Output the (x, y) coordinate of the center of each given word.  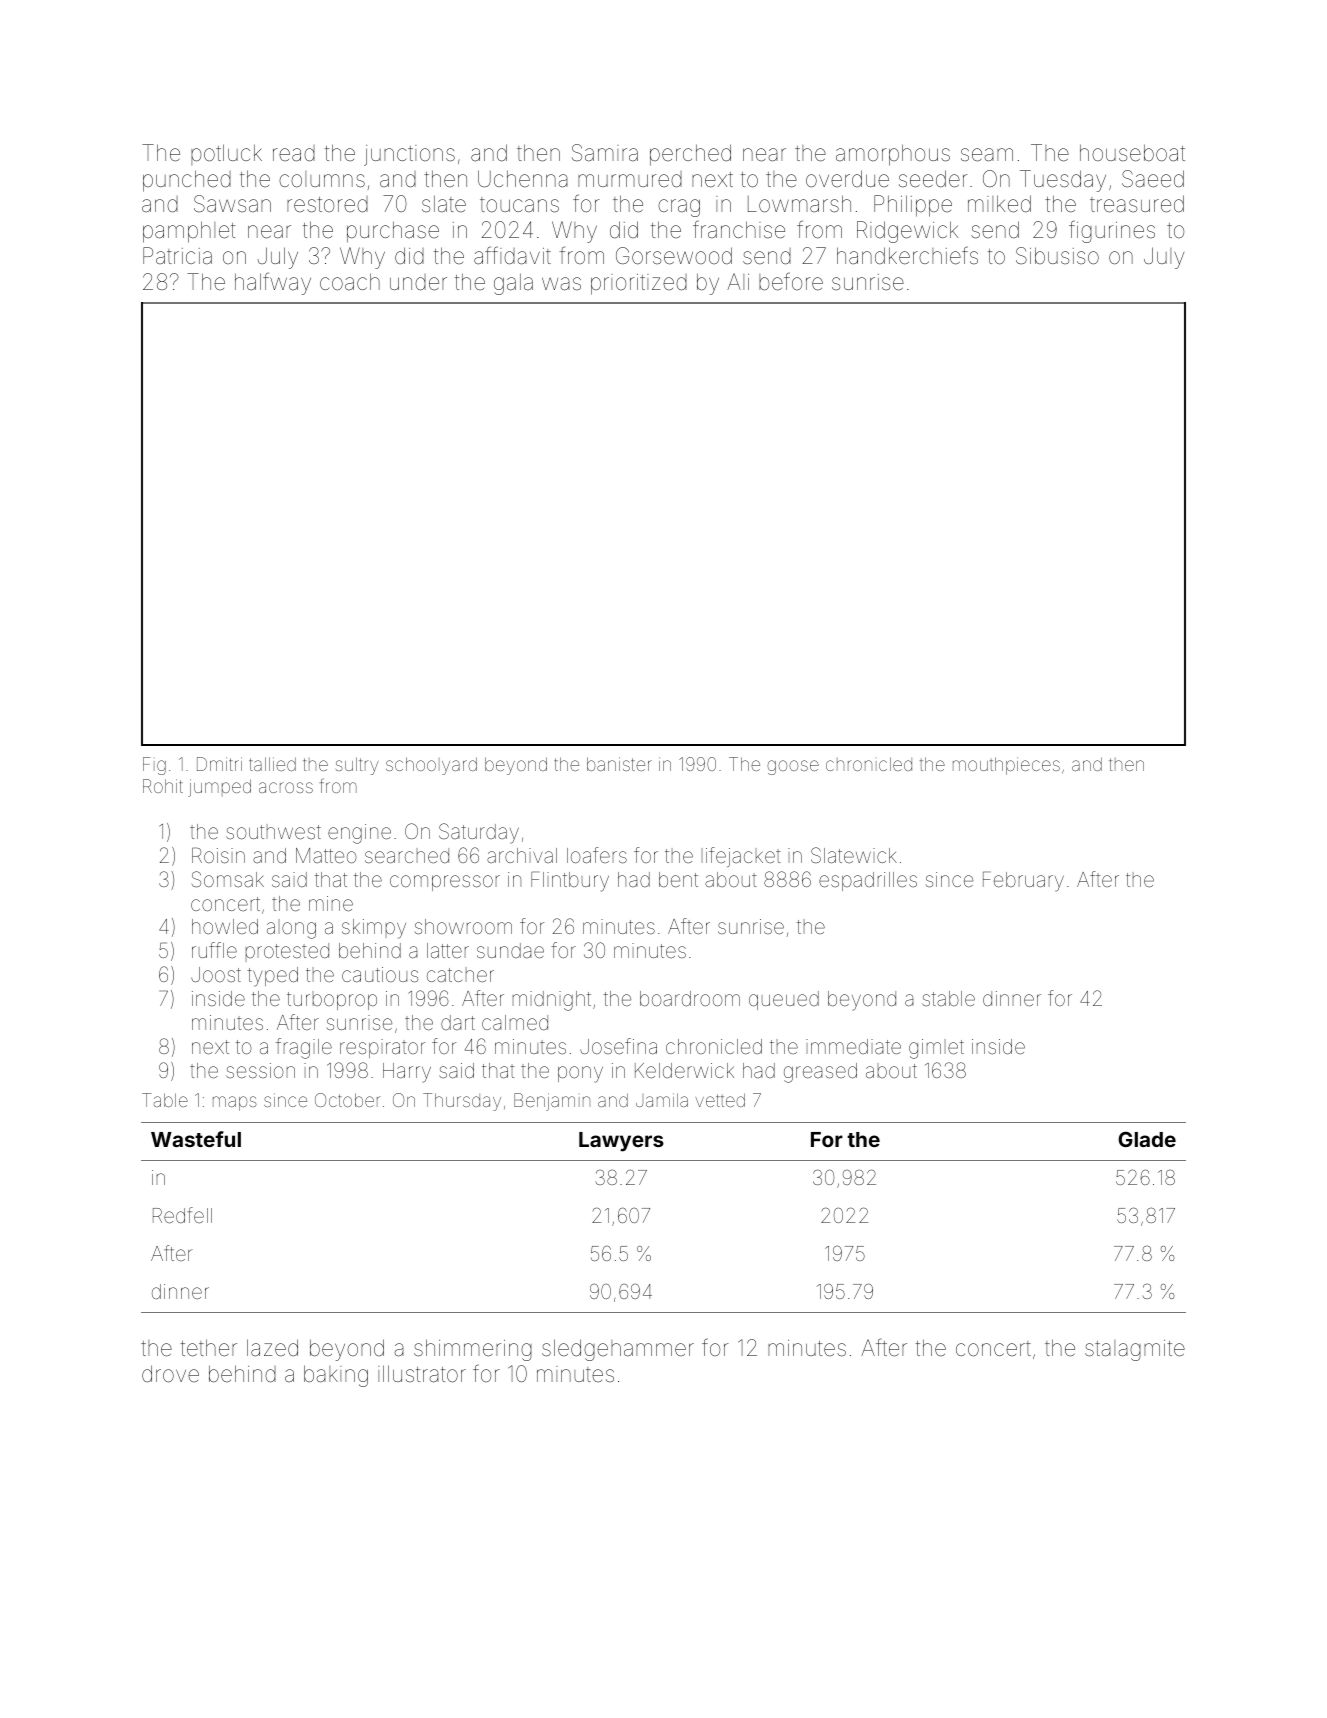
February (1023, 881)
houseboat (1132, 153)
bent (678, 879)
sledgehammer (618, 1350)
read (294, 153)
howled (225, 926)
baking (336, 1376)
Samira (605, 153)
